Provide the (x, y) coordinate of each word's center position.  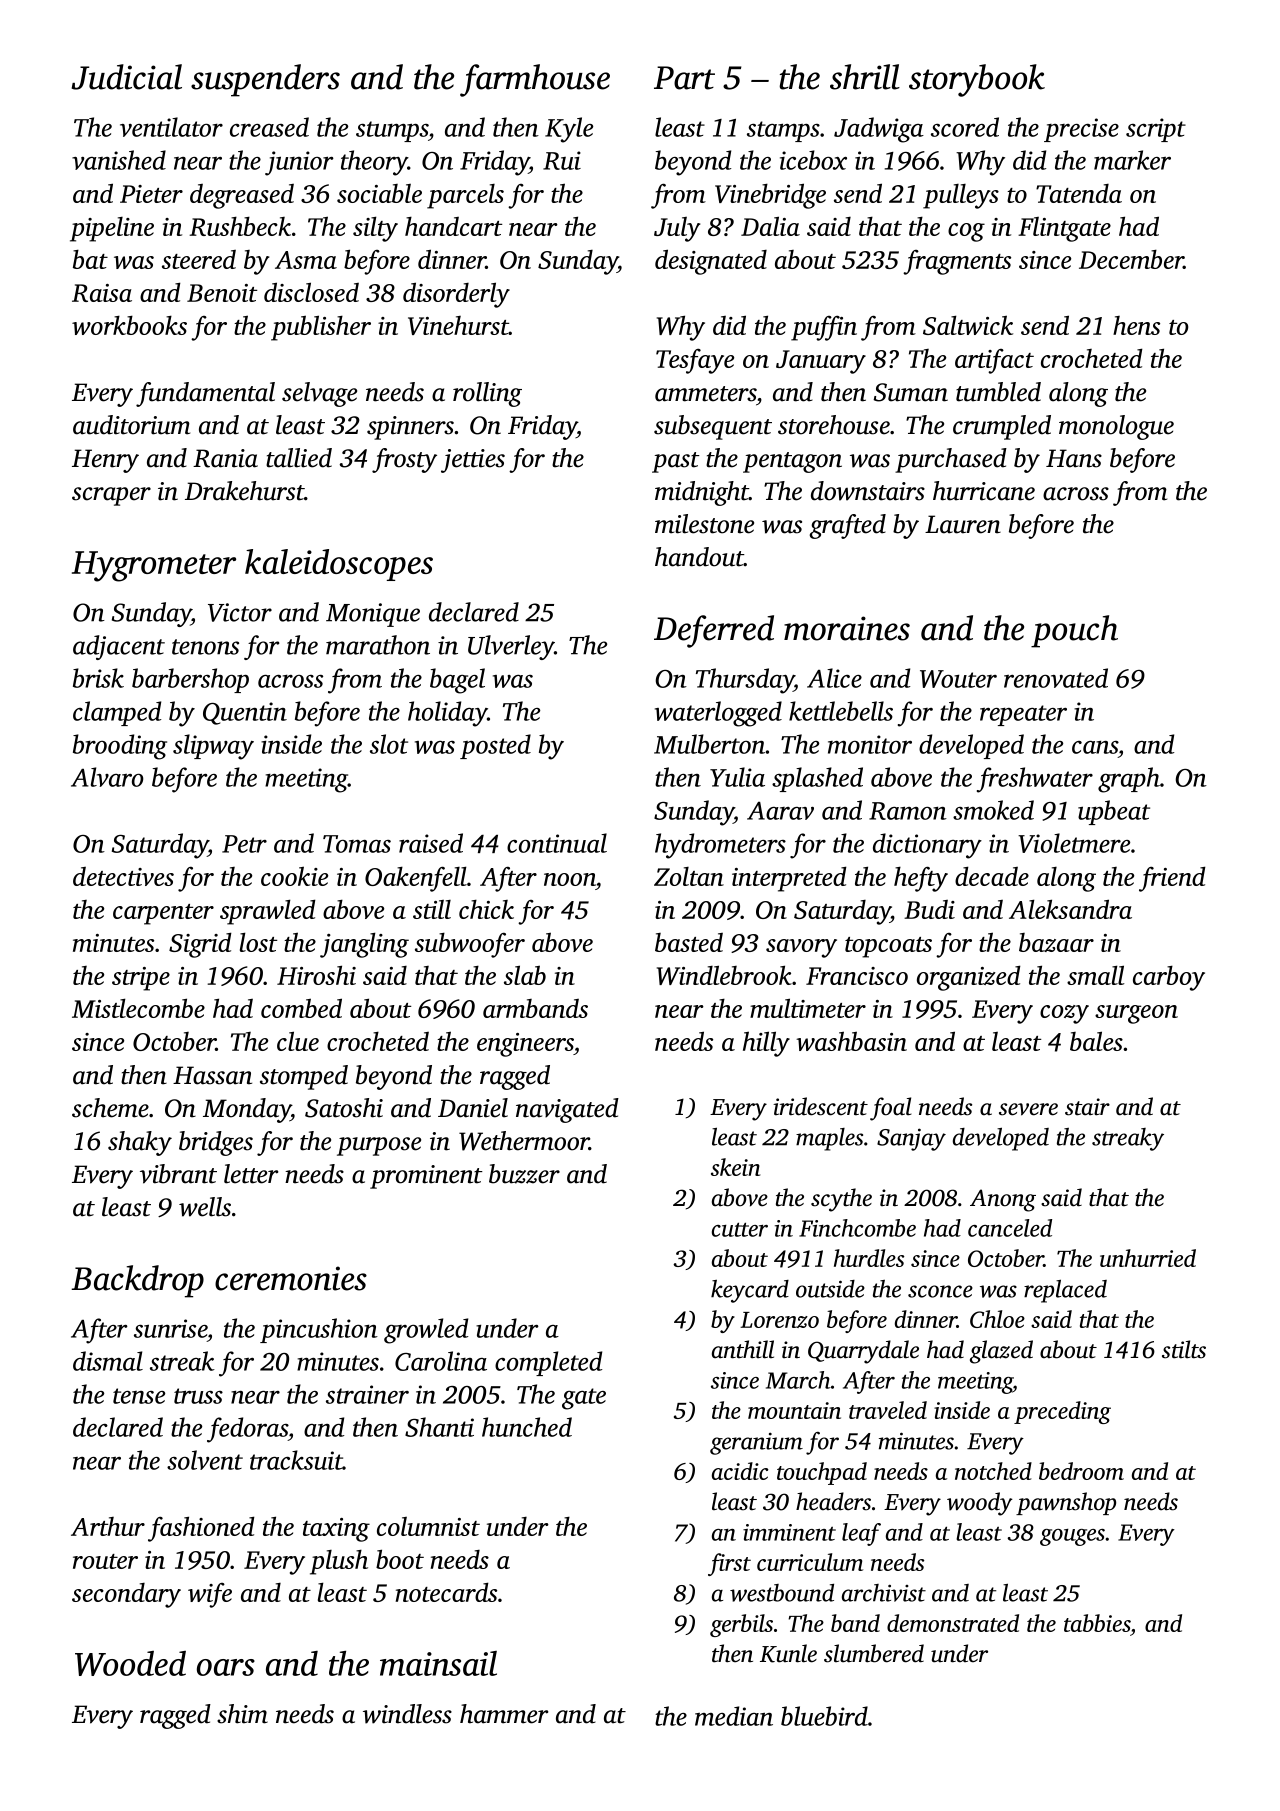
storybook (977, 80)
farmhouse (535, 80)
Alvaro (107, 777)
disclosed (311, 292)
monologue (1116, 427)
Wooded (130, 1663)
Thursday (745, 681)
